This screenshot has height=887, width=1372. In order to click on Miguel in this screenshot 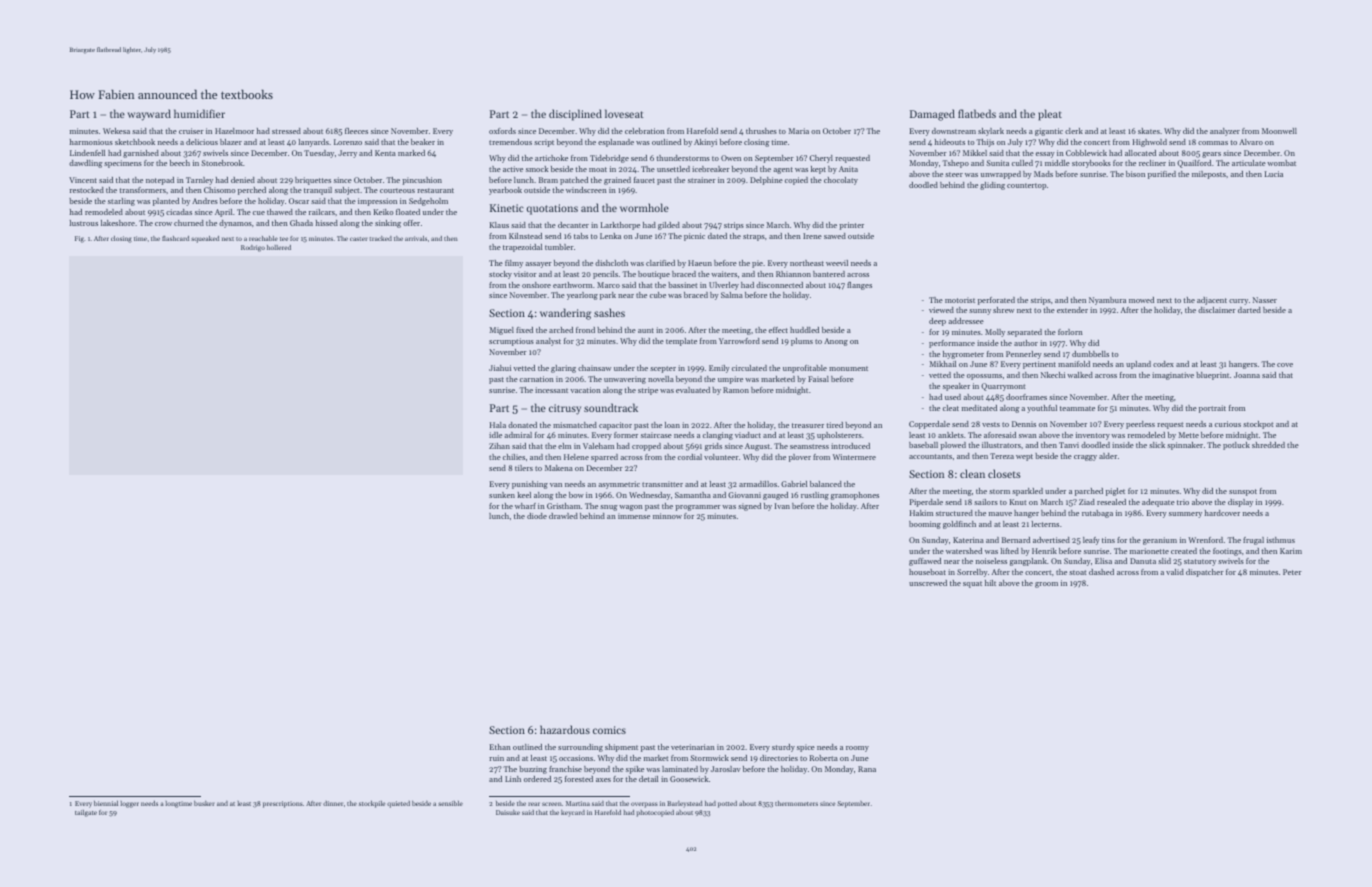, I will do `click(502, 331)`.
